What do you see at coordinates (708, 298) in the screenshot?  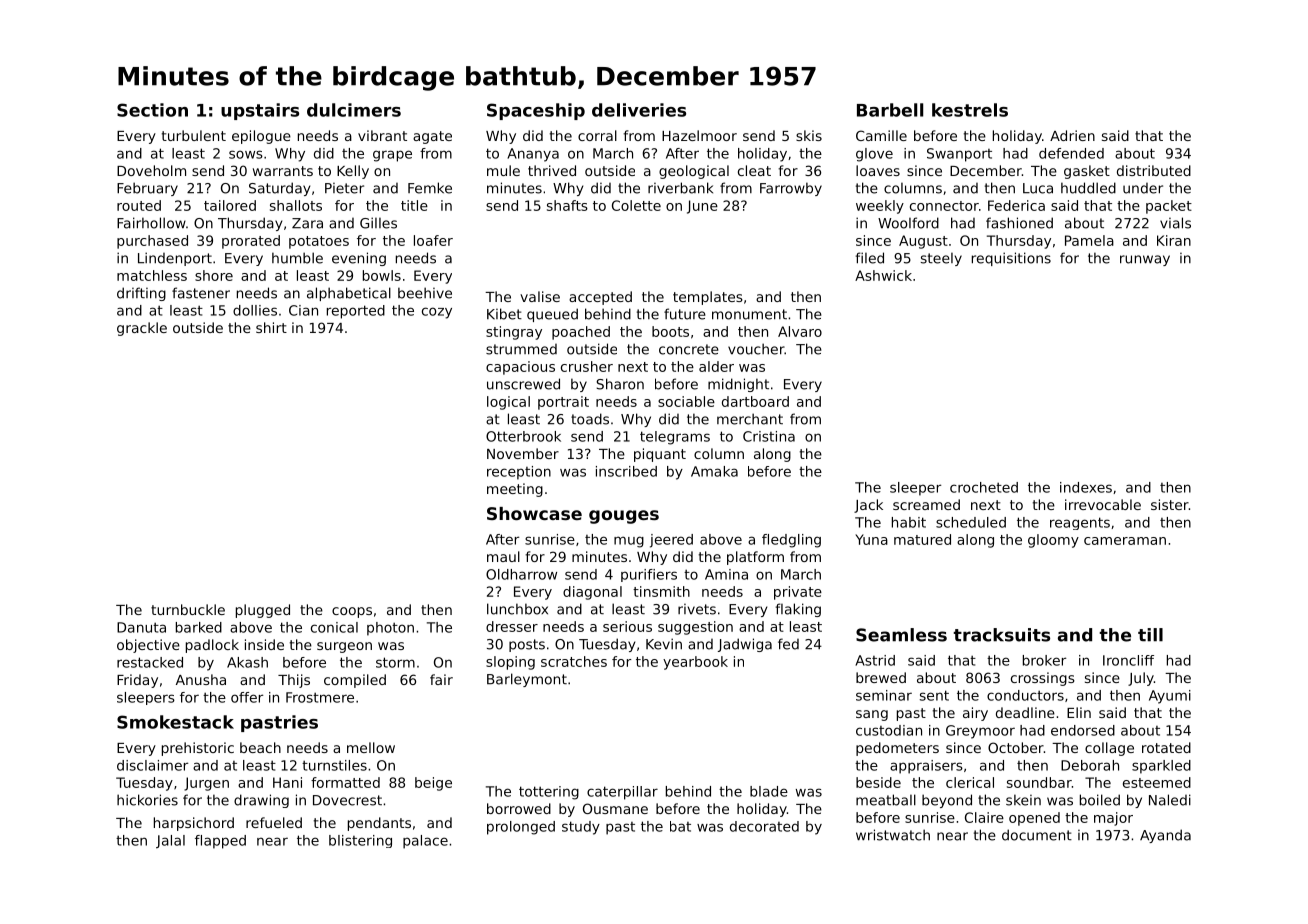 I see `templates` at bounding box center [708, 298].
